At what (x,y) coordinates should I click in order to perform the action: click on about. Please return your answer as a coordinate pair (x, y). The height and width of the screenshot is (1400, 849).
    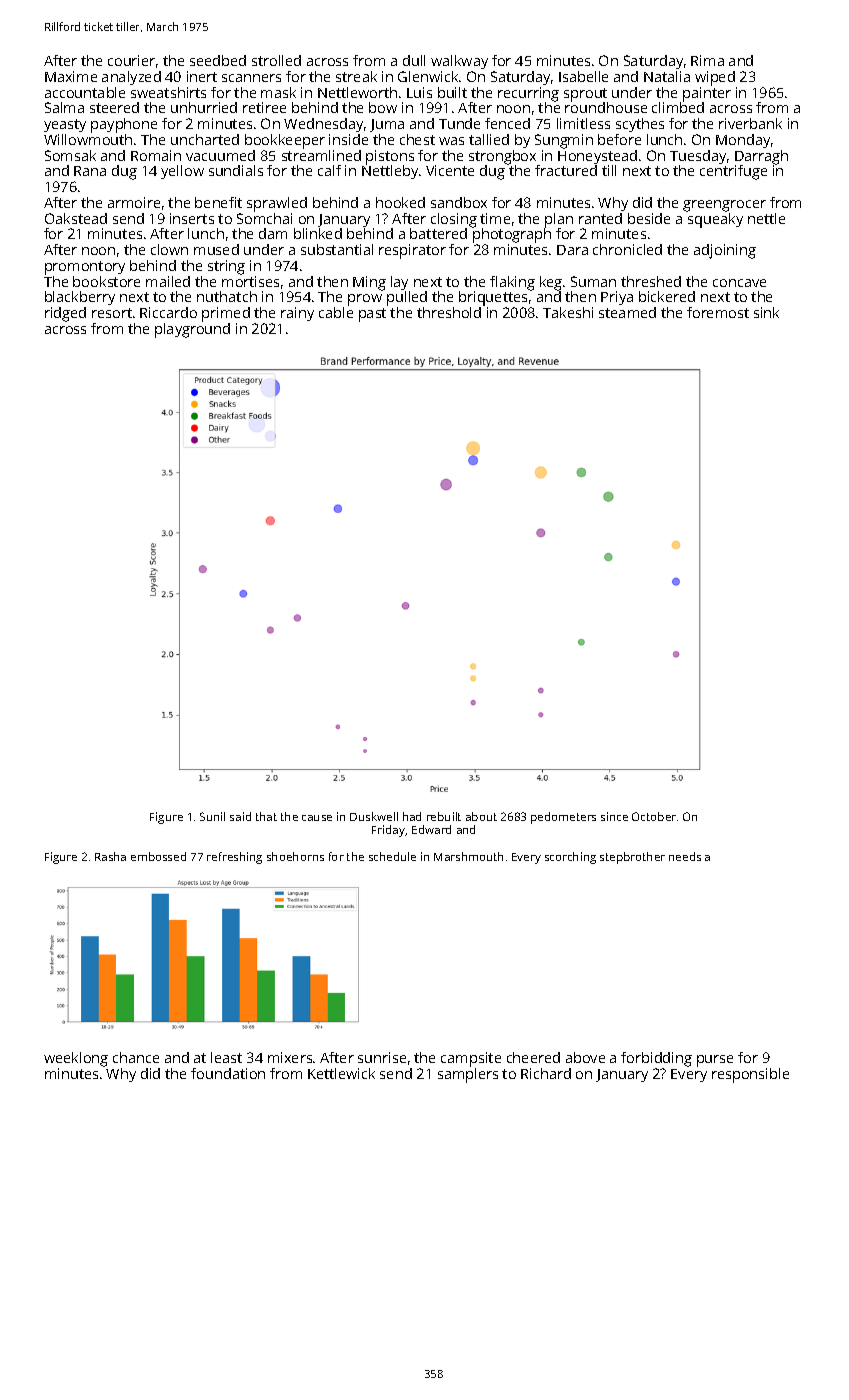
    Looking at the image, I should click on (481, 816).
